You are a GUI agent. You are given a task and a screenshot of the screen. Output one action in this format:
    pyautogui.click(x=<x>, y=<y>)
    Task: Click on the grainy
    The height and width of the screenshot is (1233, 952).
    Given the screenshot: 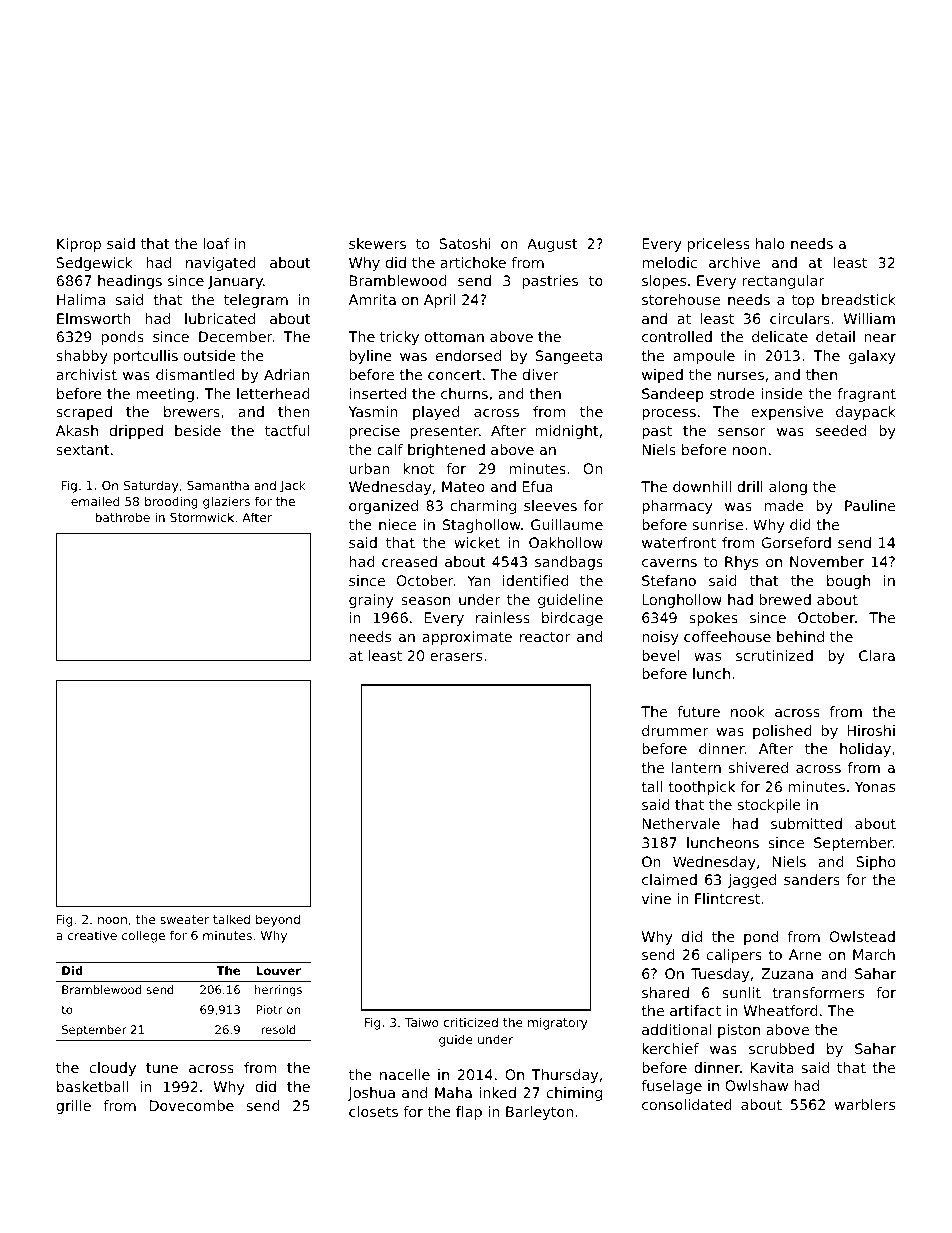 What is the action you would take?
    pyautogui.click(x=371, y=601)
